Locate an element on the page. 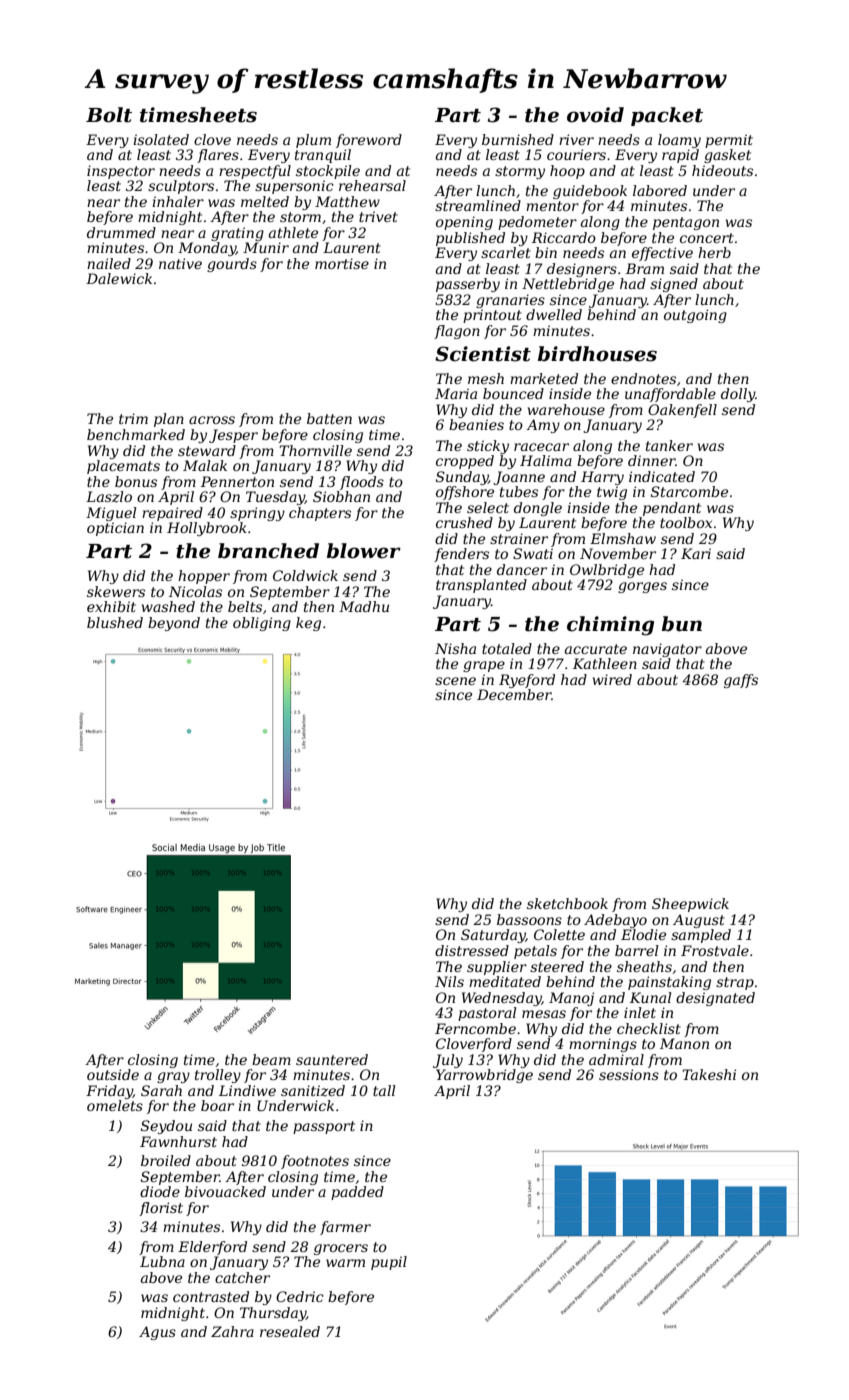 The image size is (849, 1400). resealed is located at coordinates (290, 1331).
